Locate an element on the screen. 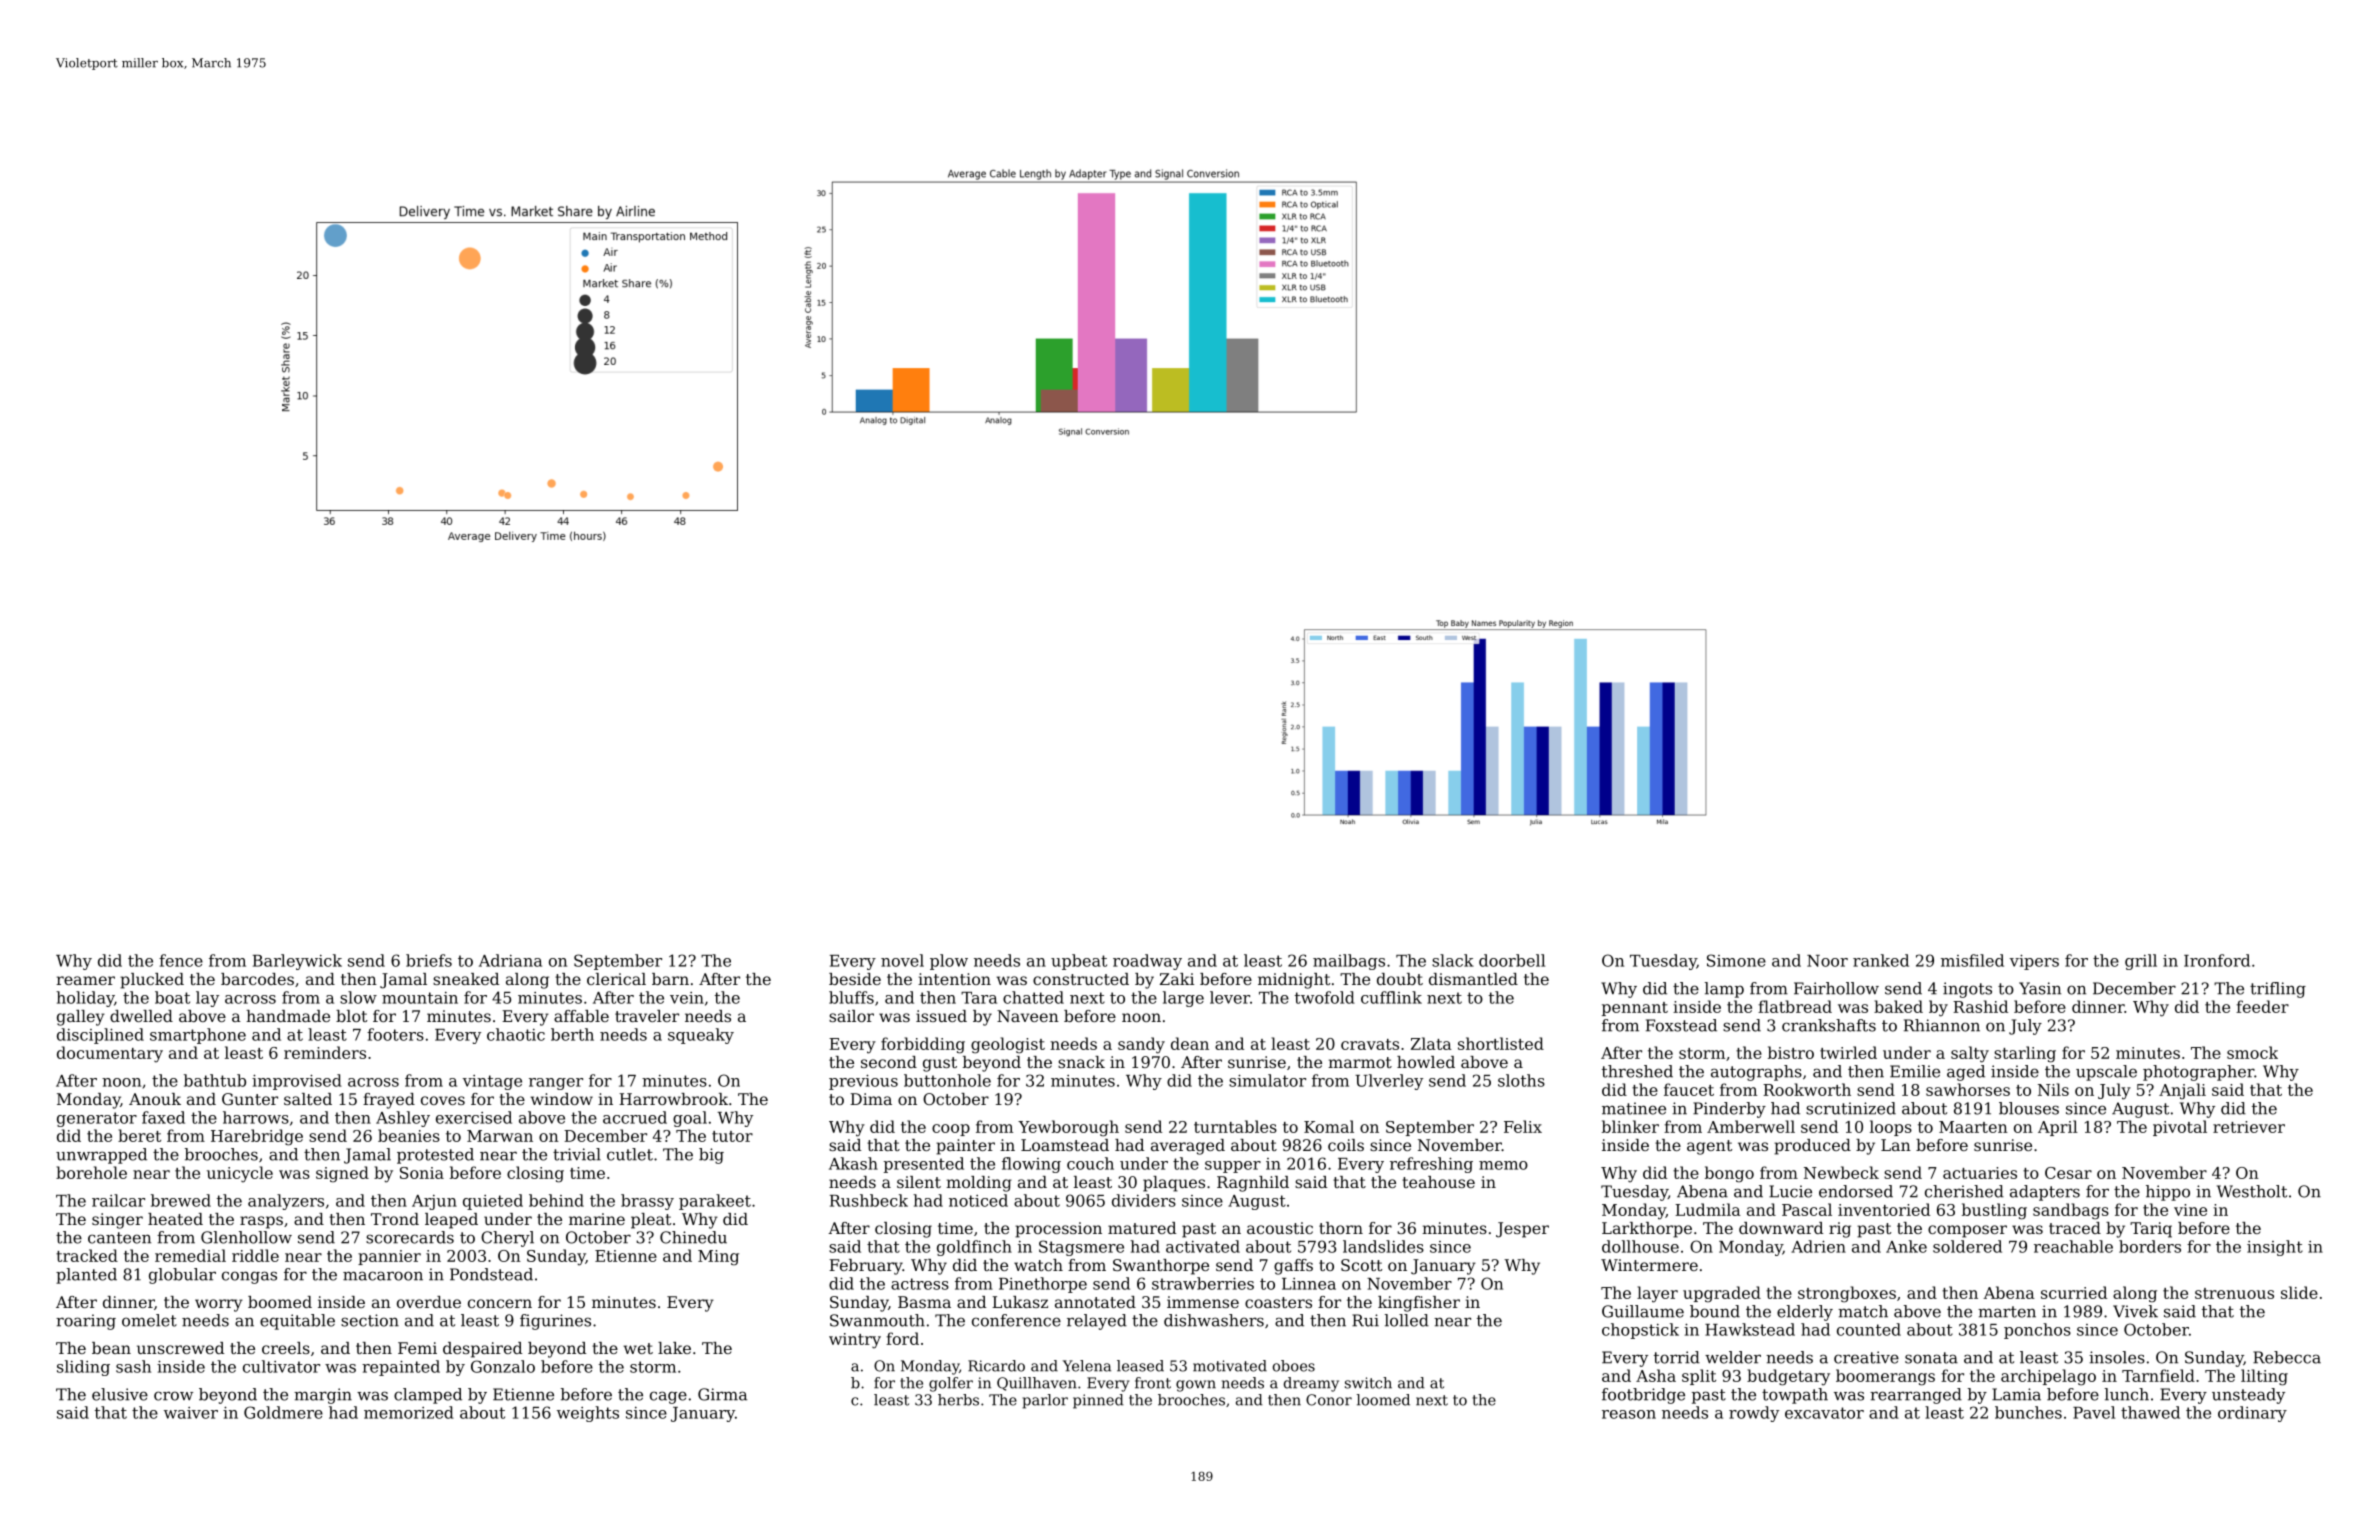 This screenshot has height=1540, width=2380. Felix is located at coordinates (1523, 1126).
